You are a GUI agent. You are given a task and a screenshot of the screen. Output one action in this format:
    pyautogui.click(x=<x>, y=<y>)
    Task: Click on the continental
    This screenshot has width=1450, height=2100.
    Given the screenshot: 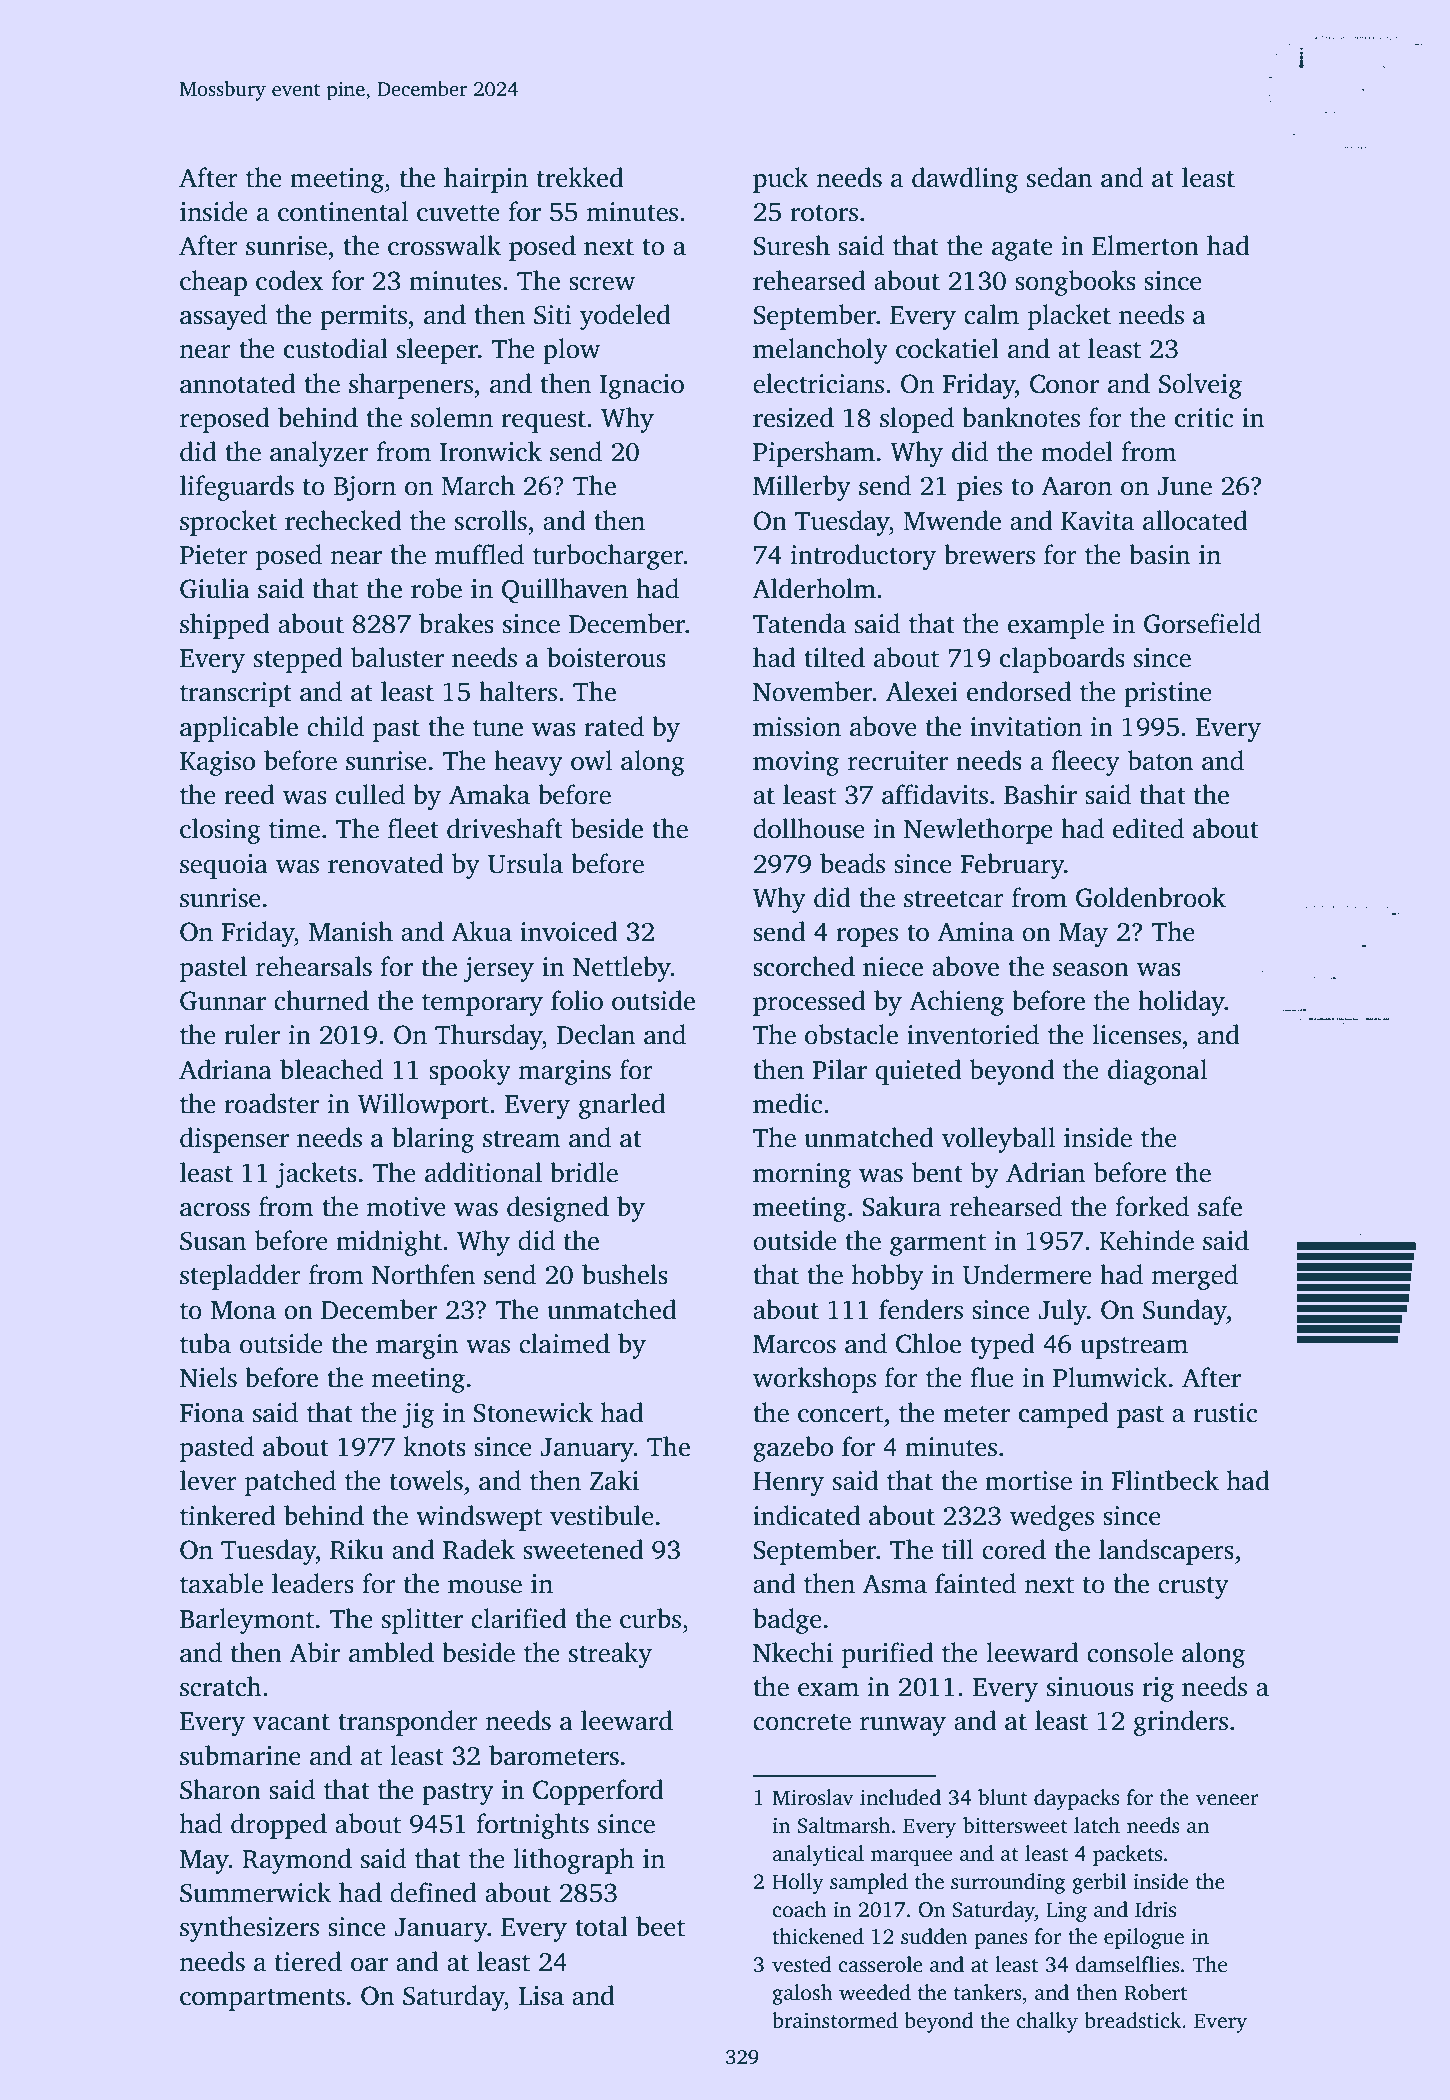 What is the action you would take?
    pyautogui.click(x=343, y=211)
